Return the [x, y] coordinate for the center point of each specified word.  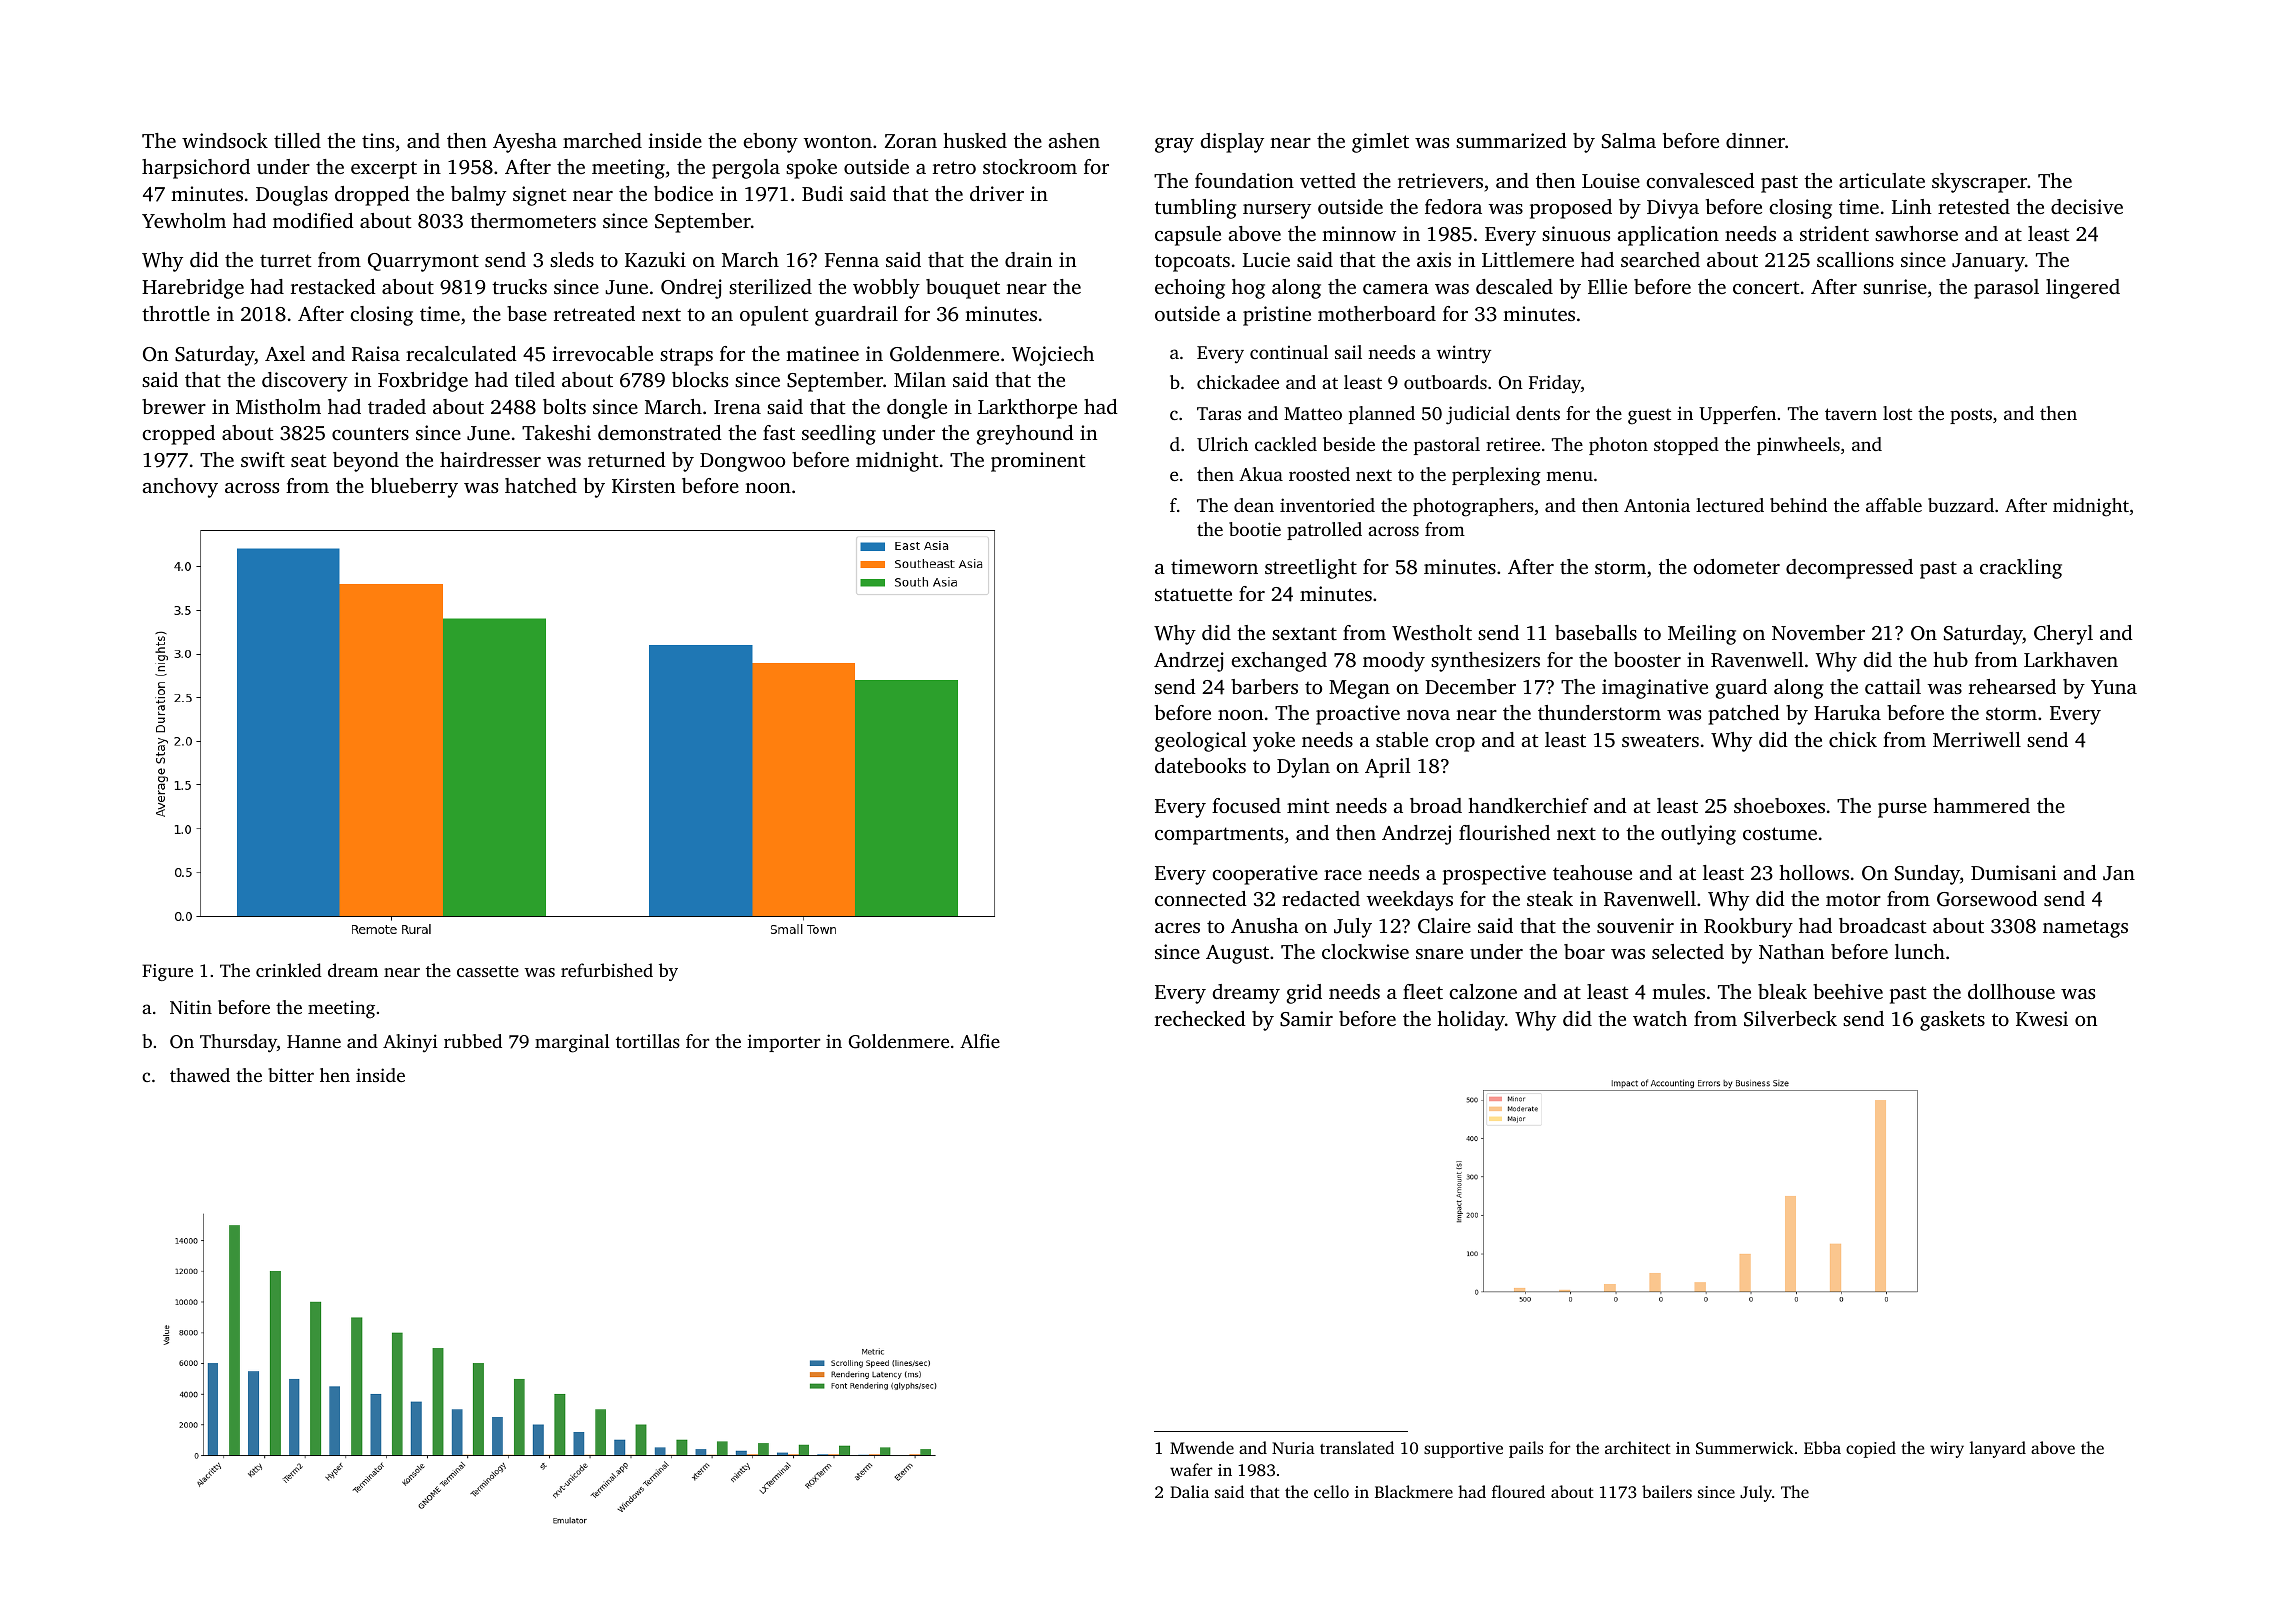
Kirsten [643, 485]
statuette [1193, 594]
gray [1174, 145]
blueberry [414, 488]
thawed [200, 1075]
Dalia [1189, 1491]
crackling [2021, 569]
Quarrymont [423, 262]
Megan [1359, 689]
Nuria [1293, 1448]
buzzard [1961, 505]
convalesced [1700, 180]
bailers [1667, 1491]
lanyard [1998, 1449]
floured [1518, 1491]
